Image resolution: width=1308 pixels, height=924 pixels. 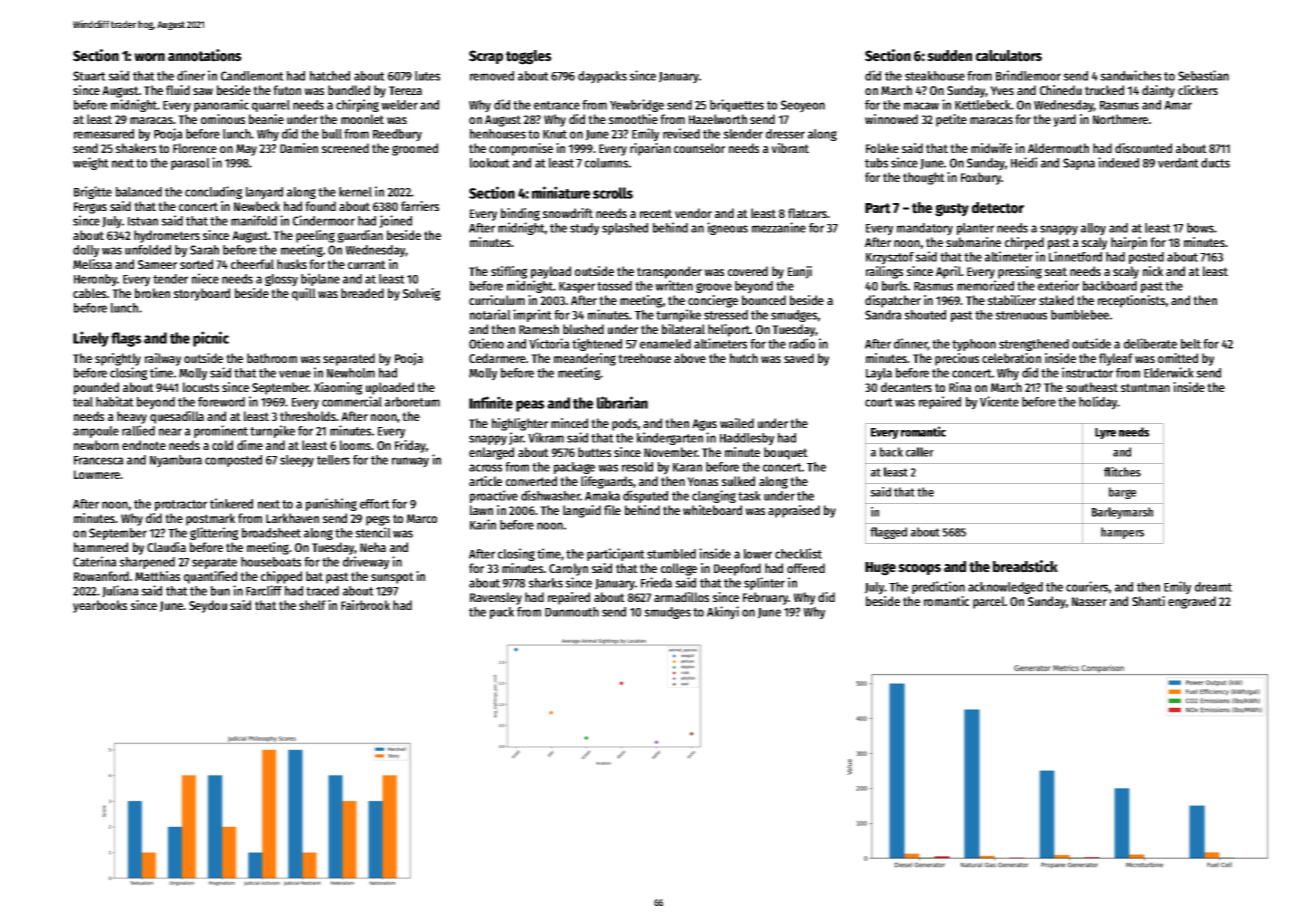 What do you see at coordinates (178, 90) in the image?
I see `fluid` at bounding box center [178, 90].
